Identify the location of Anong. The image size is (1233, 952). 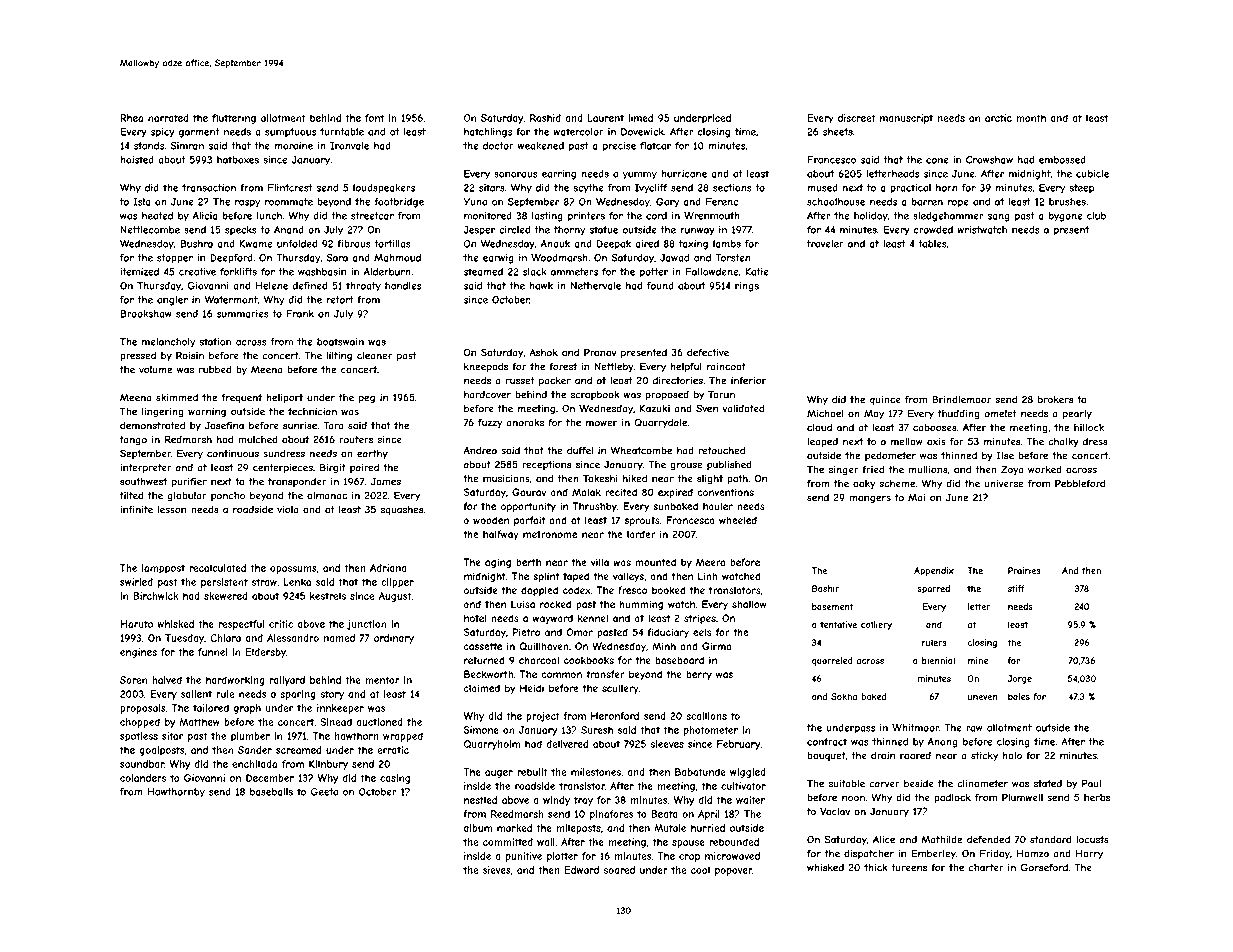
(942, 743).
